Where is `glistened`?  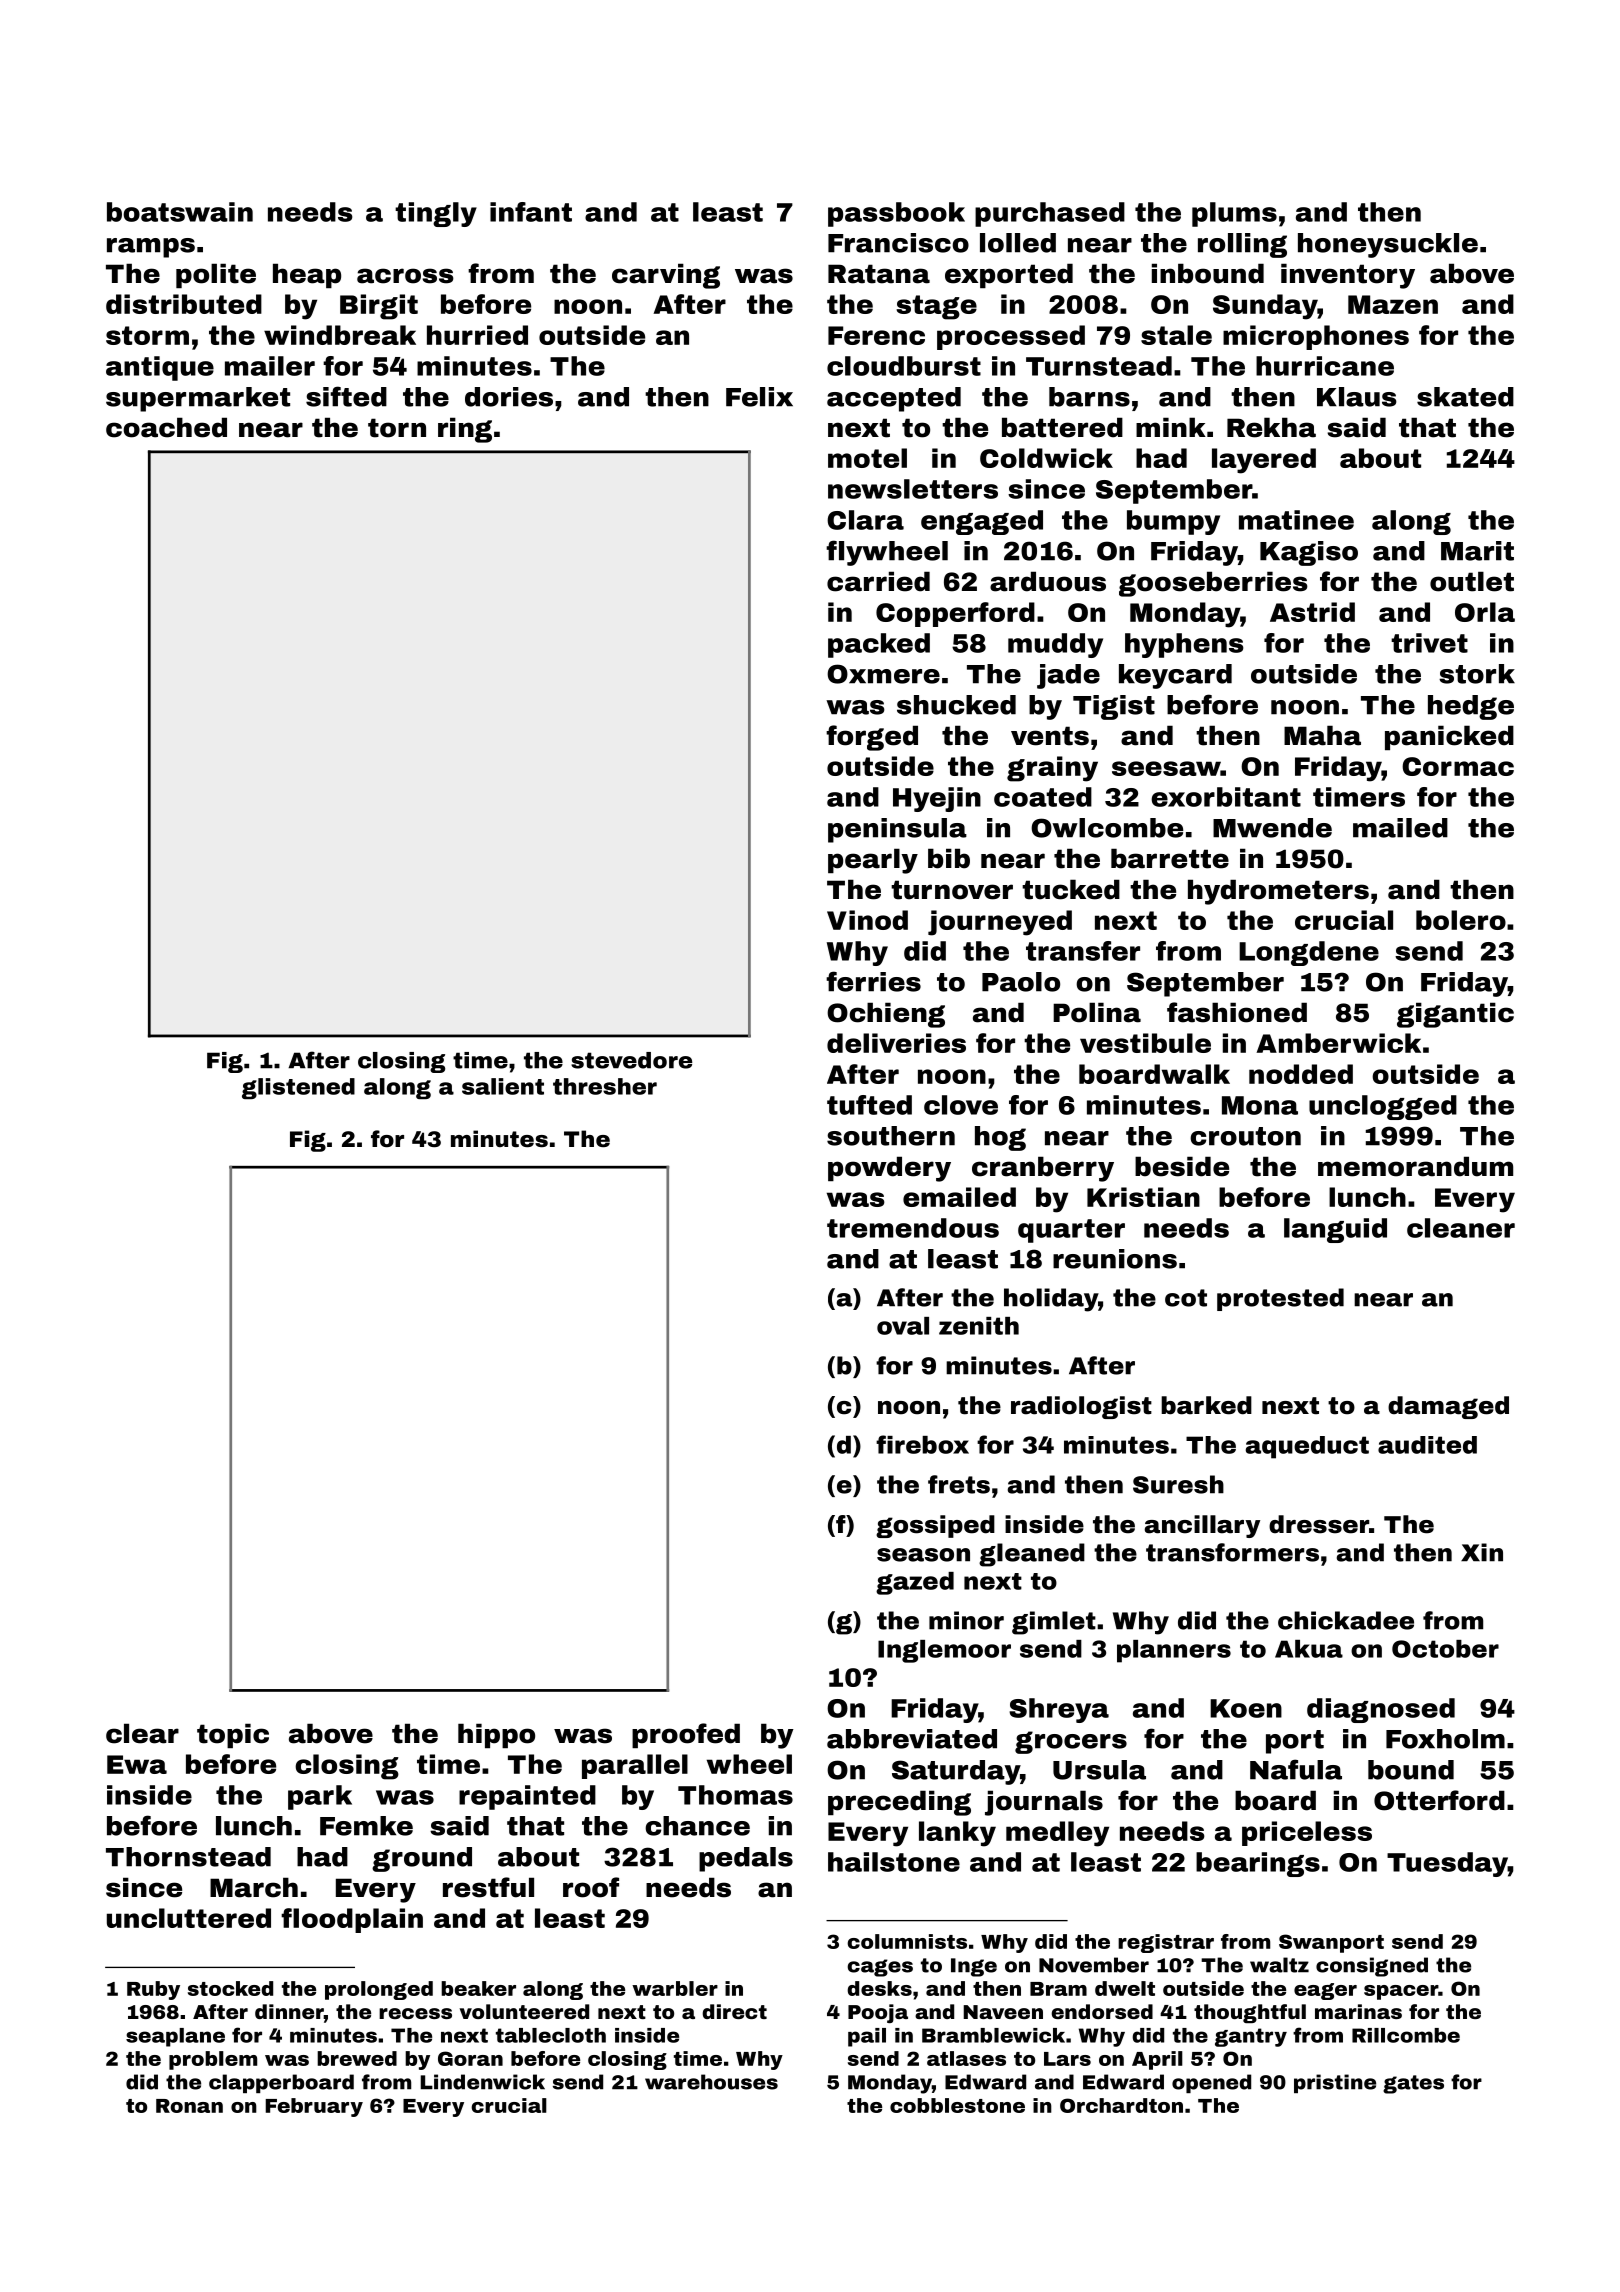
glistened is located at coordinates (298, 1088).
